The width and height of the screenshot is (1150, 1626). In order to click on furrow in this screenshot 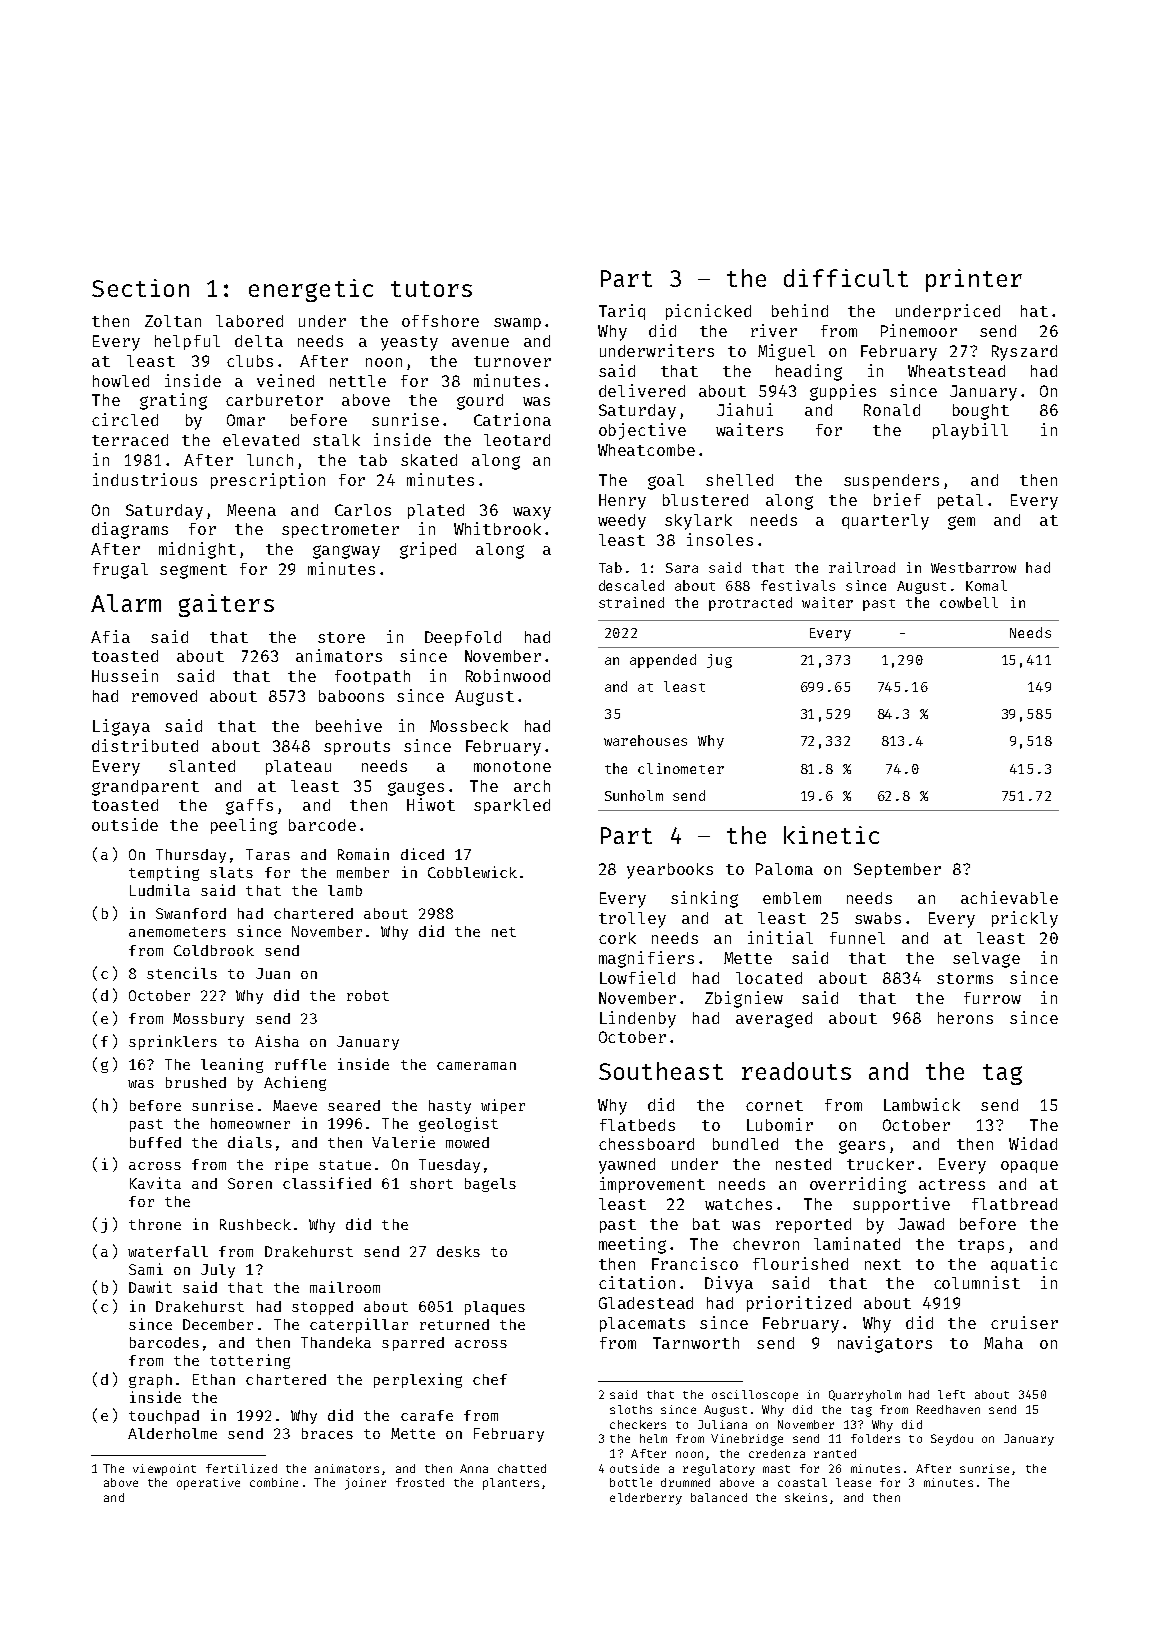, I will do `click(992, 998)`.
